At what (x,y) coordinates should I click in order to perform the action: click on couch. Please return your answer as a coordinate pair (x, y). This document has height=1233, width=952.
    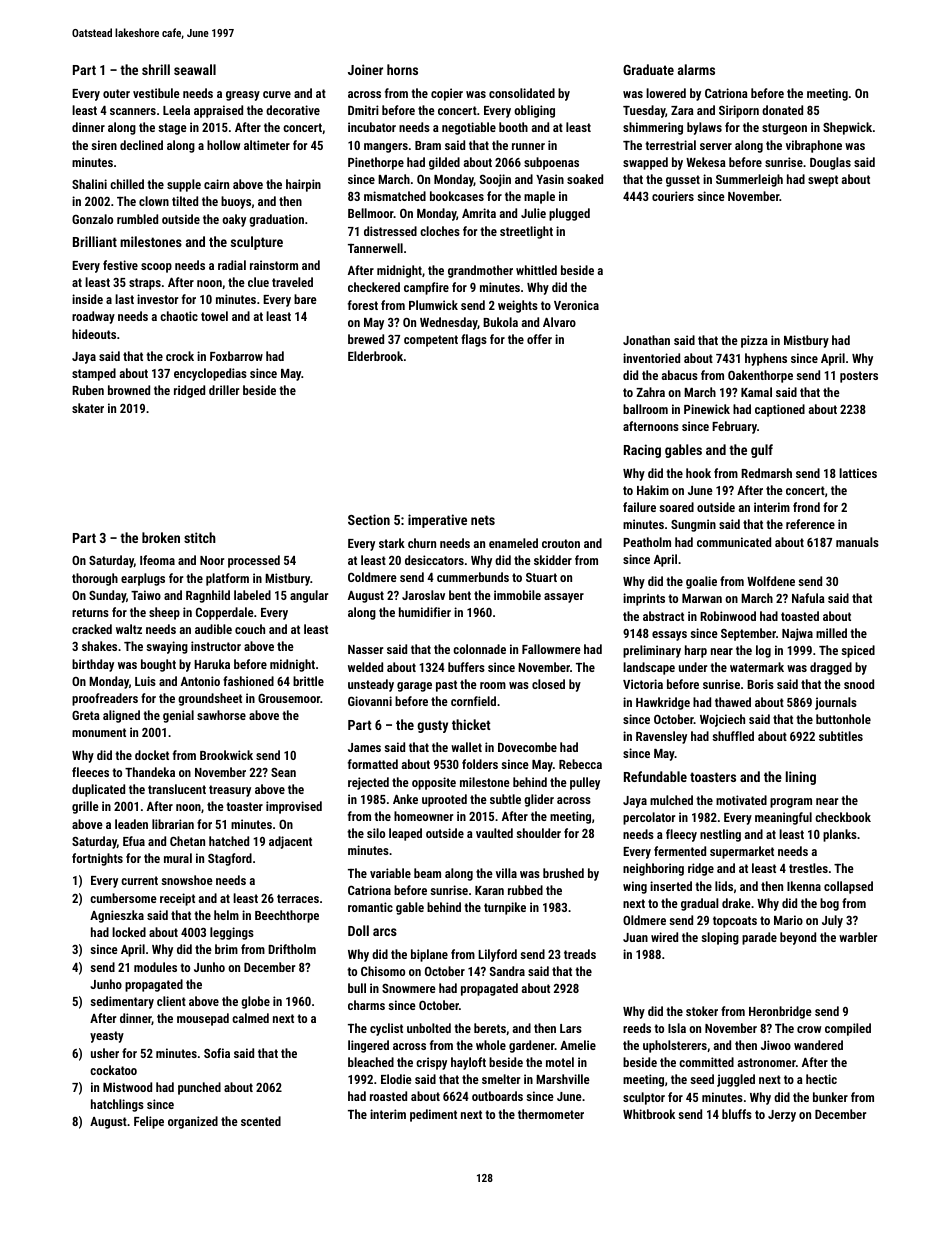
    Looking at the image, I should click on (250, 629).
